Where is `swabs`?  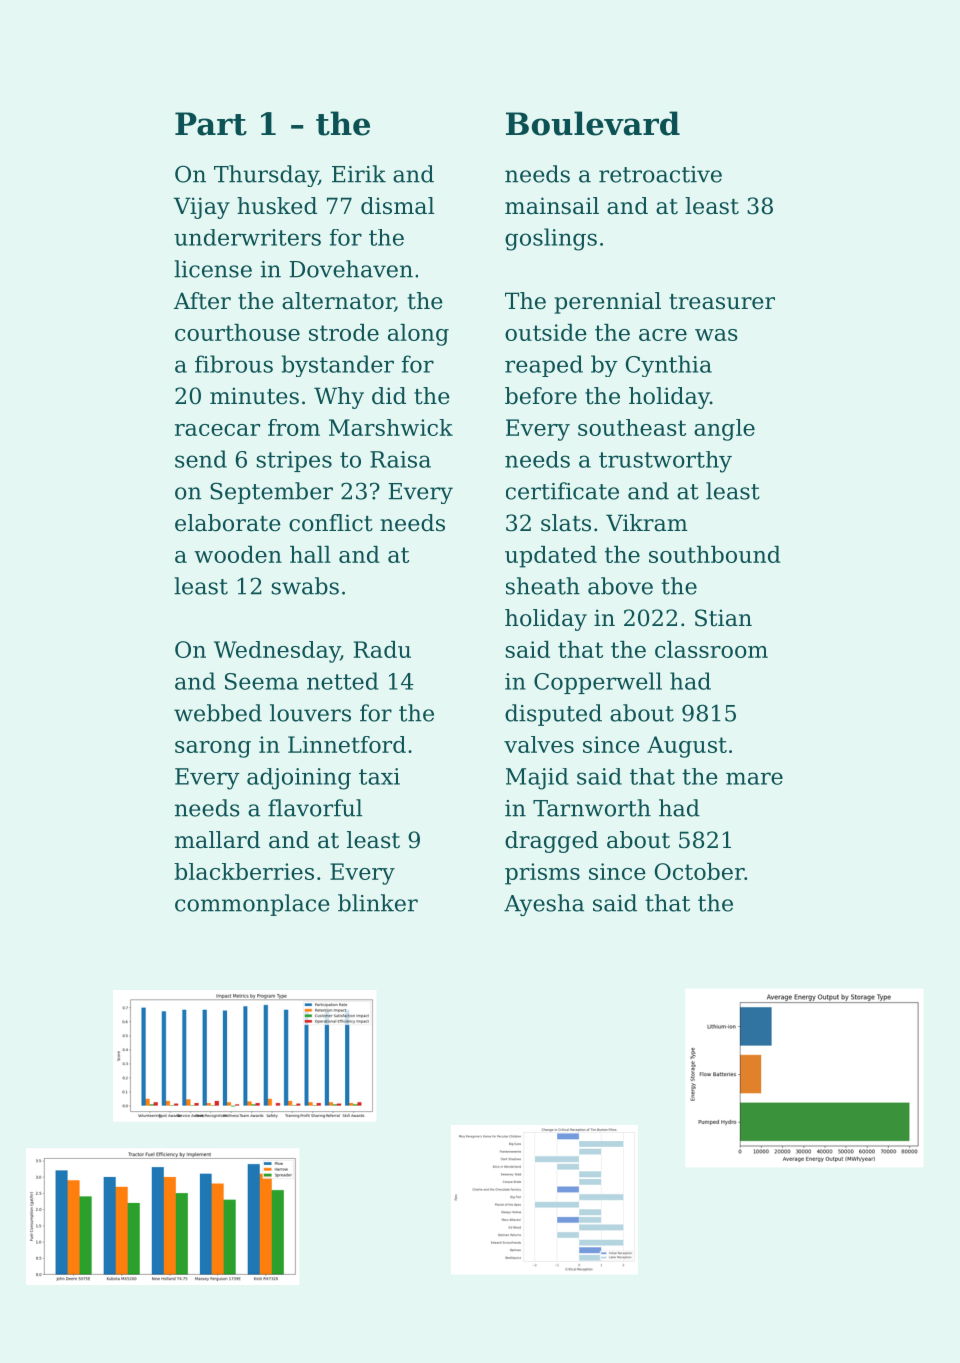
swabs is located at coordinates (305, 586).
